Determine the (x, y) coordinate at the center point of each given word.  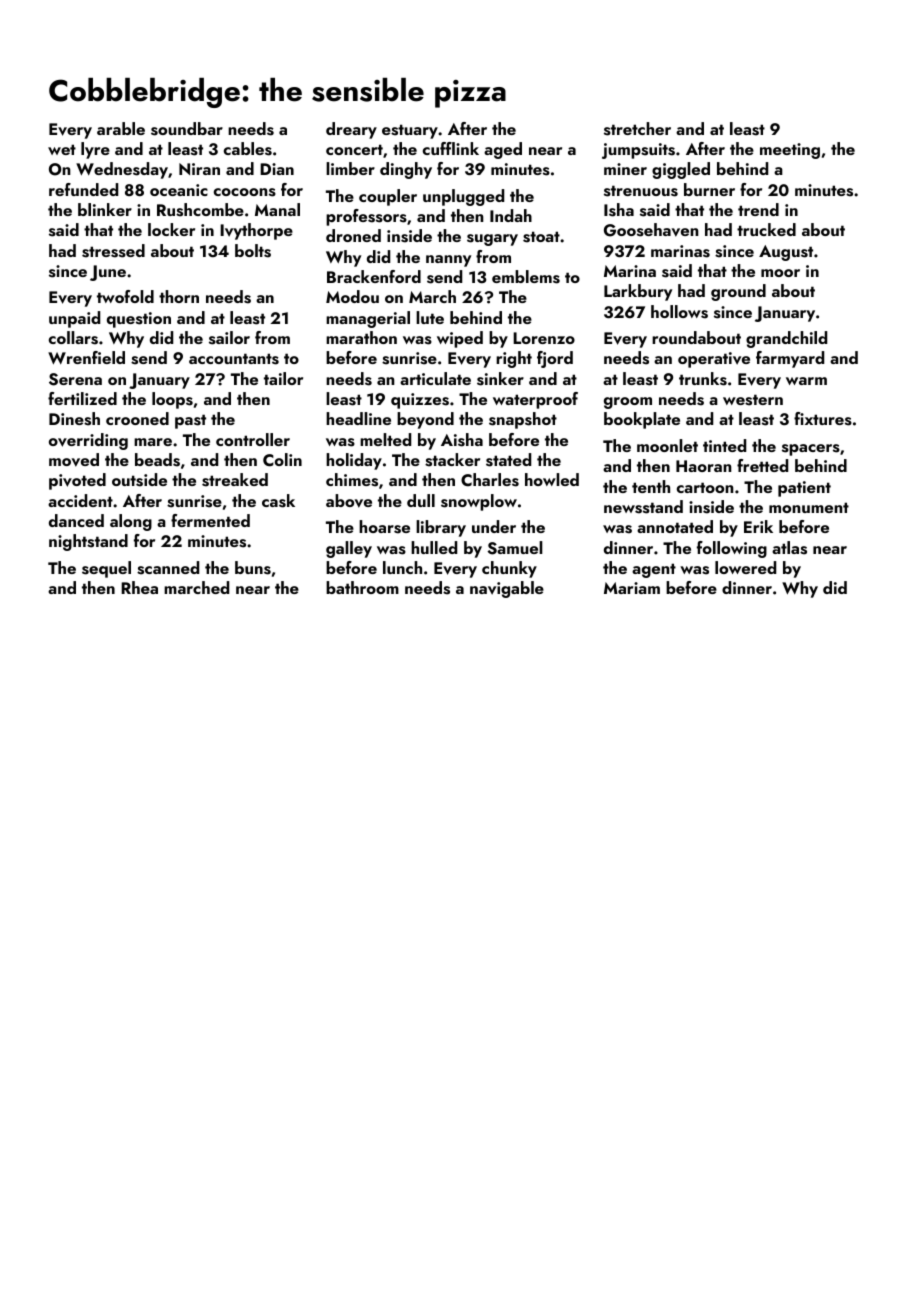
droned (353, 235)
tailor (283, 378)
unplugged (463, 197)
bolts (253, 251)
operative (714, 360)
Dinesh (74, 419)
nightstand (88, 542)
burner (709, 189)
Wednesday (122, 170)
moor (780, 273)
